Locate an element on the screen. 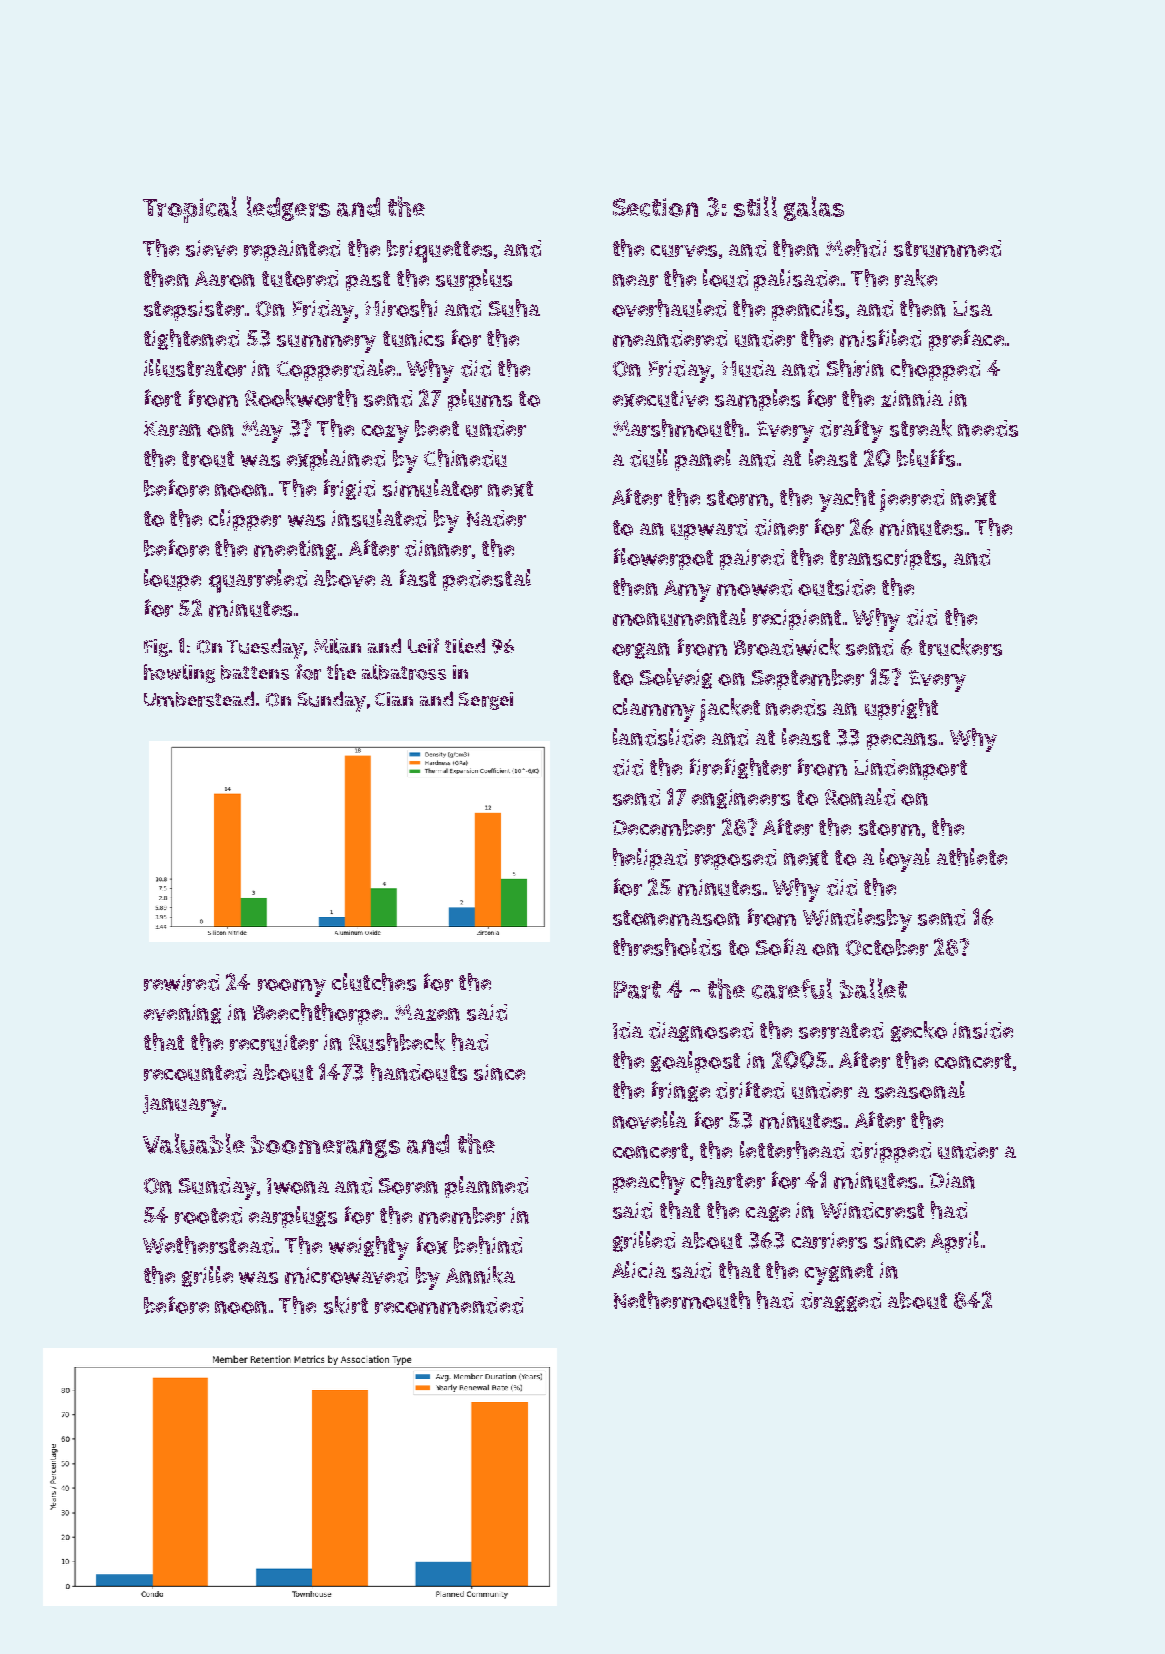  Umberstead is located at coordinates (199, 699).
